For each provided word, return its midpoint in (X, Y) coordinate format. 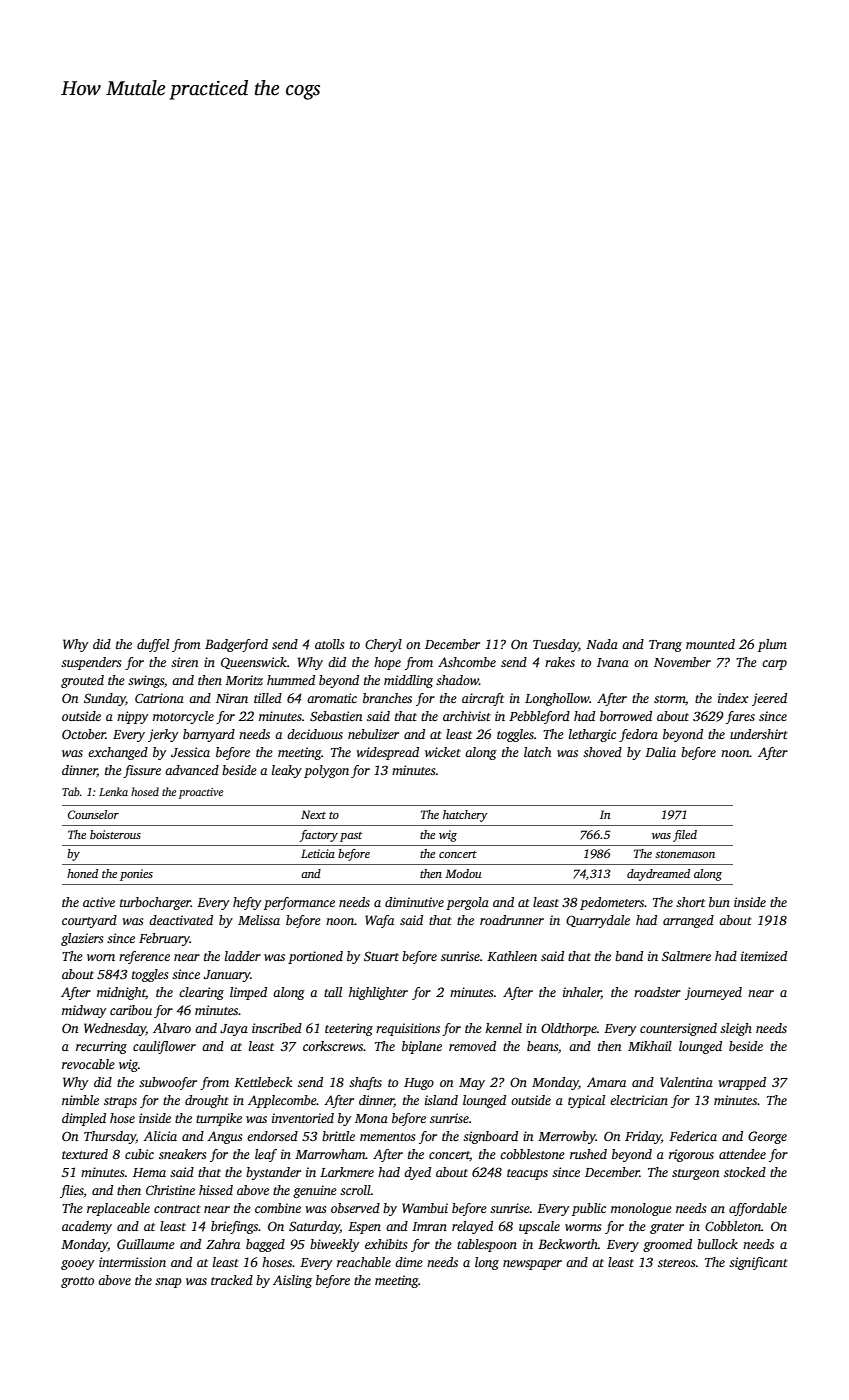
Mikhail (650, 1046)
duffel (153, 645)
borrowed (626, 716)
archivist (467, 716)
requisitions (408, 1029)
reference (144, 957)
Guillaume (146, 1244)
